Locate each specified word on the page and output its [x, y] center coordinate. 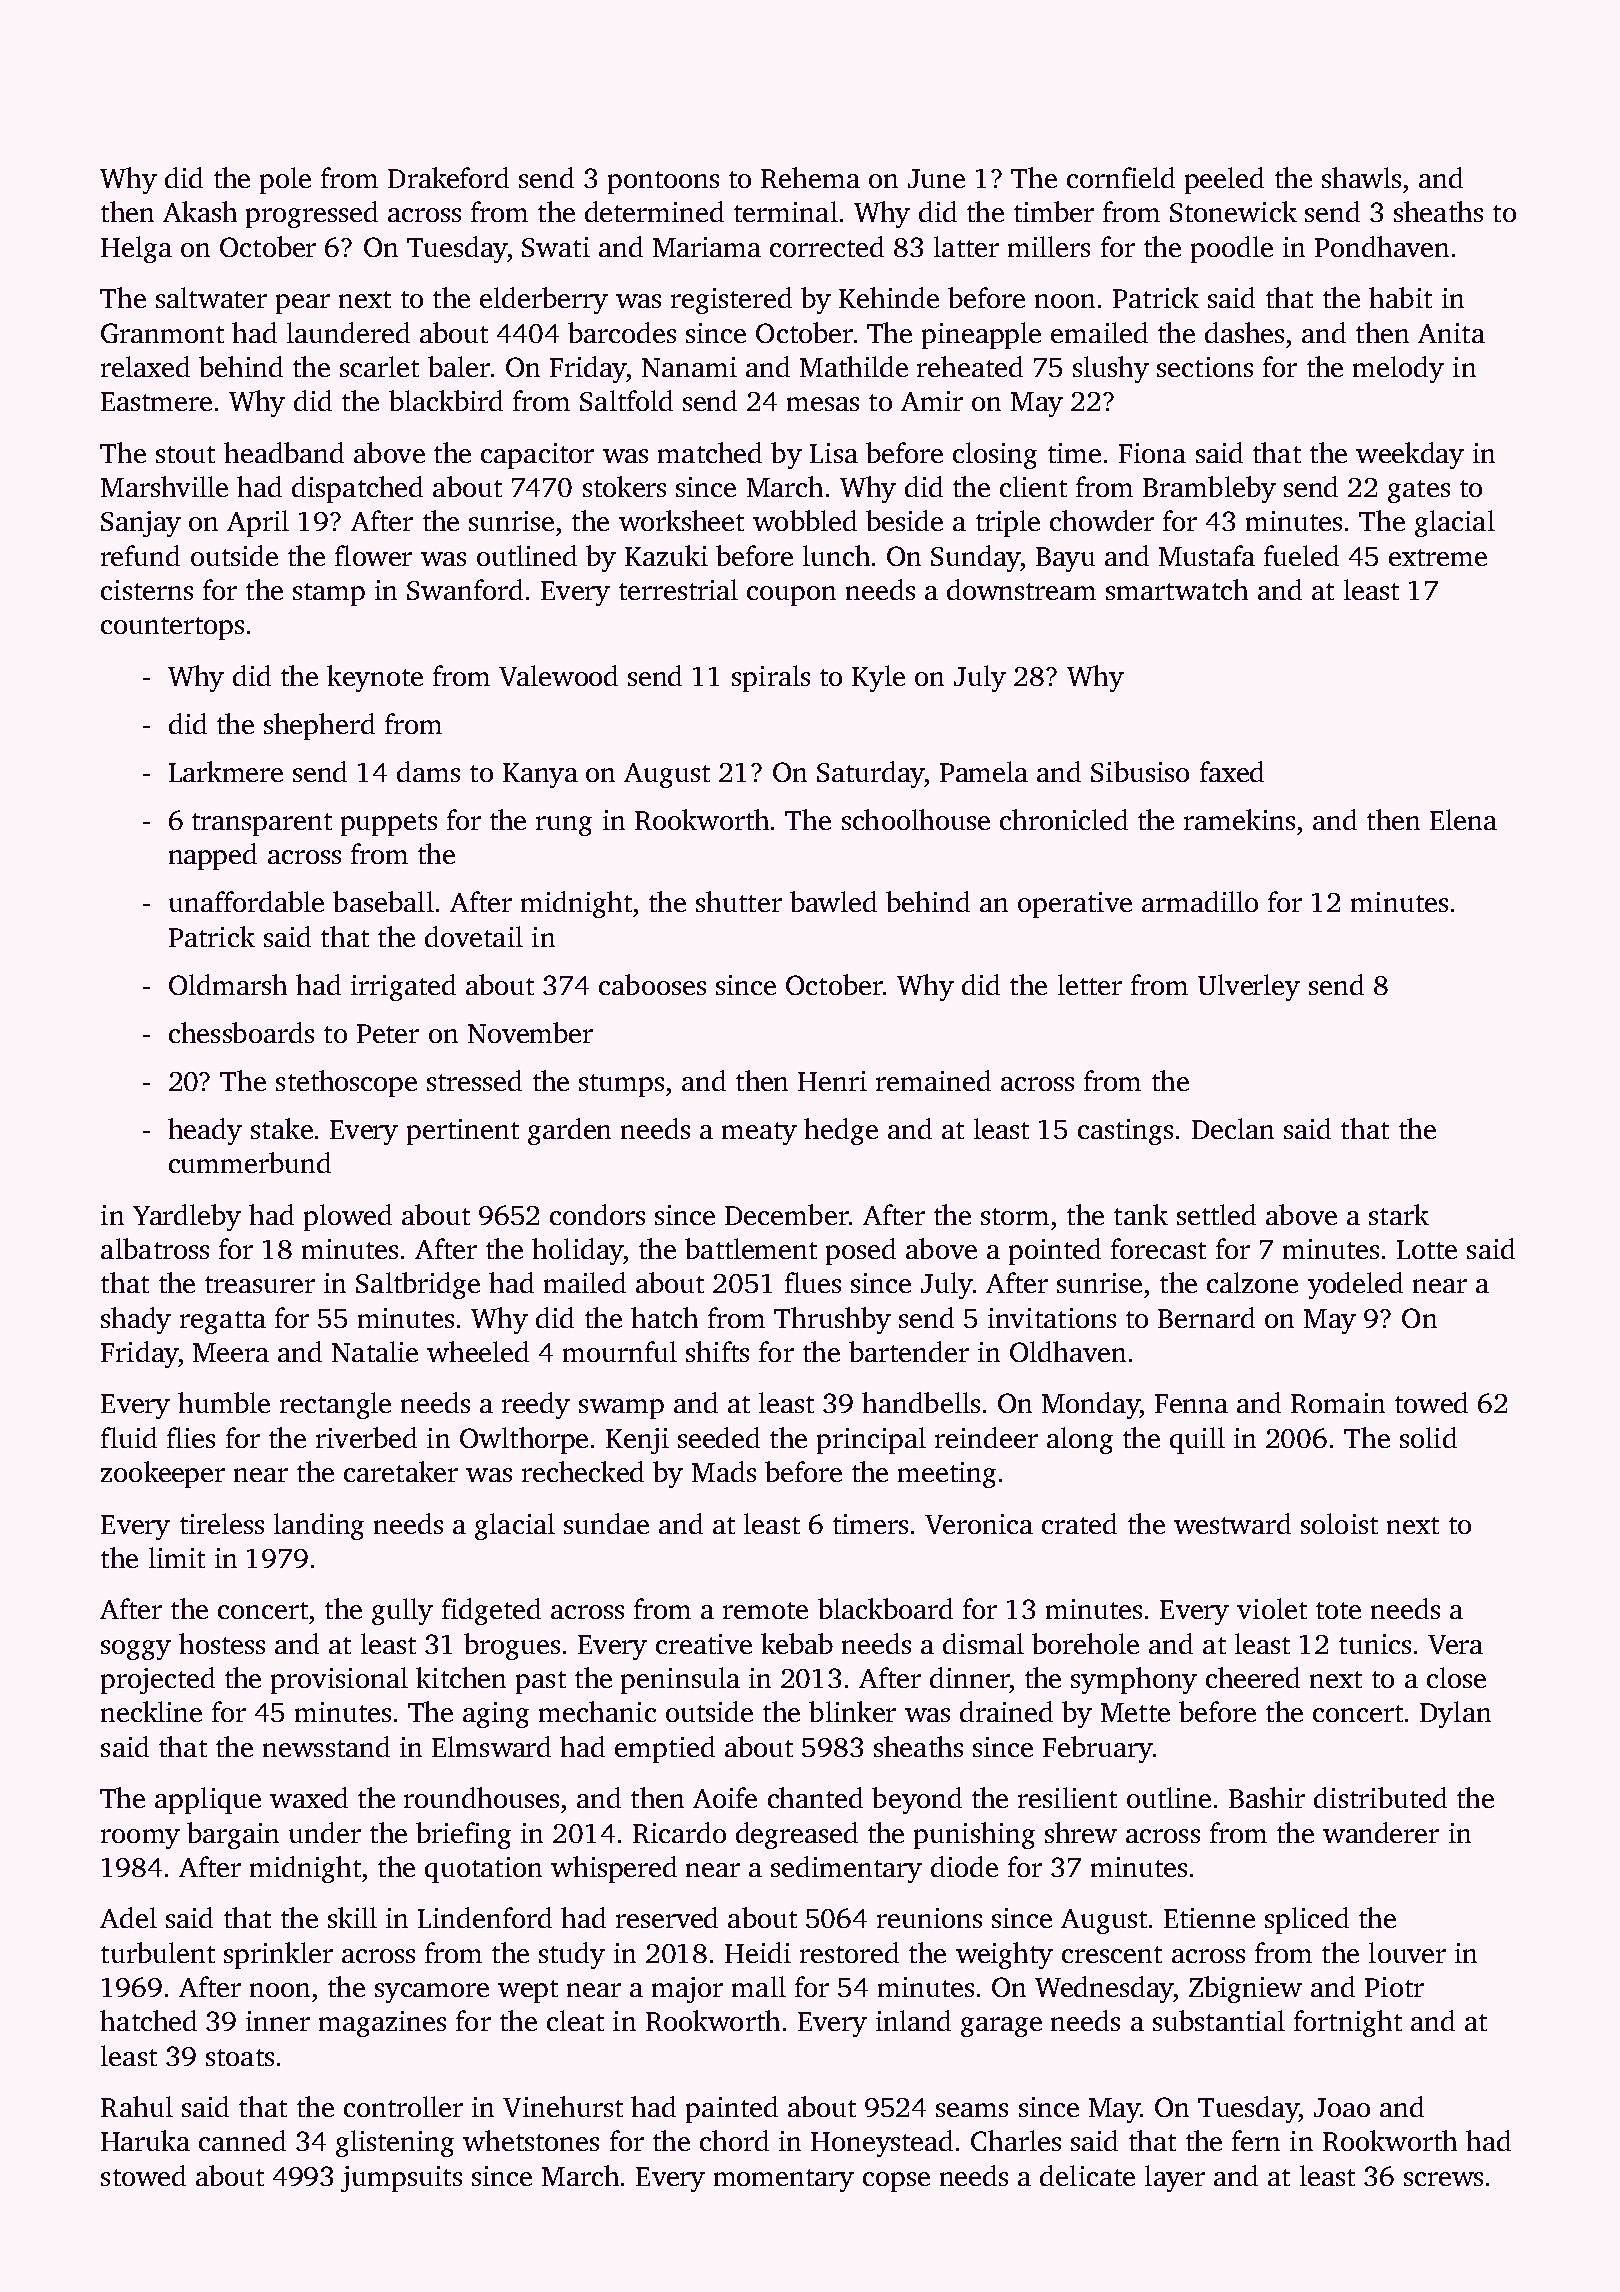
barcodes [622, 332]
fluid [129, 1437]
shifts [717, 1351]
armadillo [1200, 901]
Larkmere [226, 771]
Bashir [1267, 1797]
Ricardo [679, 1832]
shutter [739, 901]
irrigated [403, 987]
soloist [1339, 1523]
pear [303, 304]
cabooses [652, 984]
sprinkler [278, 1955]
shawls [1361, 177]
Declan [1233, 1128]
